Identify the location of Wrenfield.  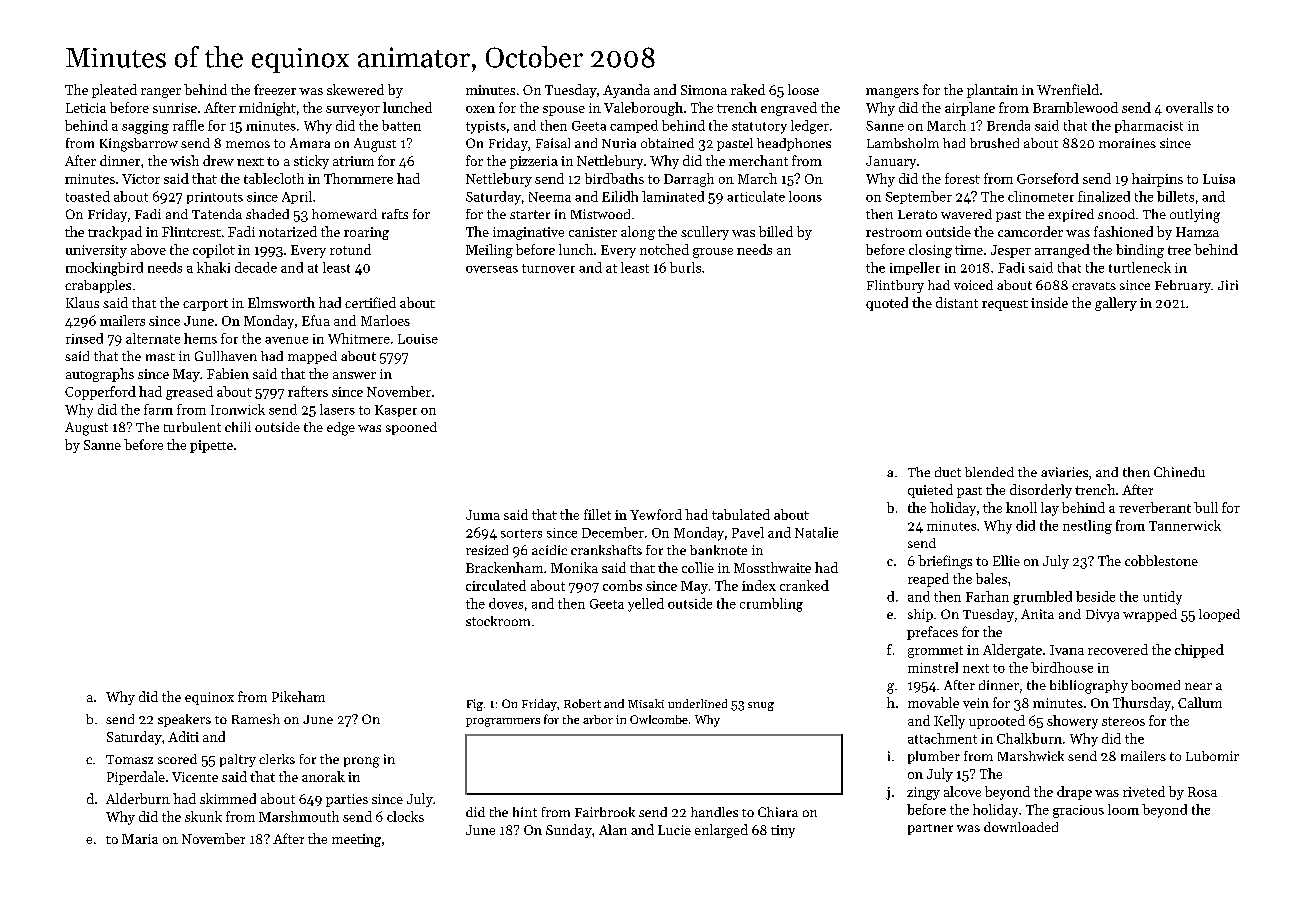
(1068, 89).
